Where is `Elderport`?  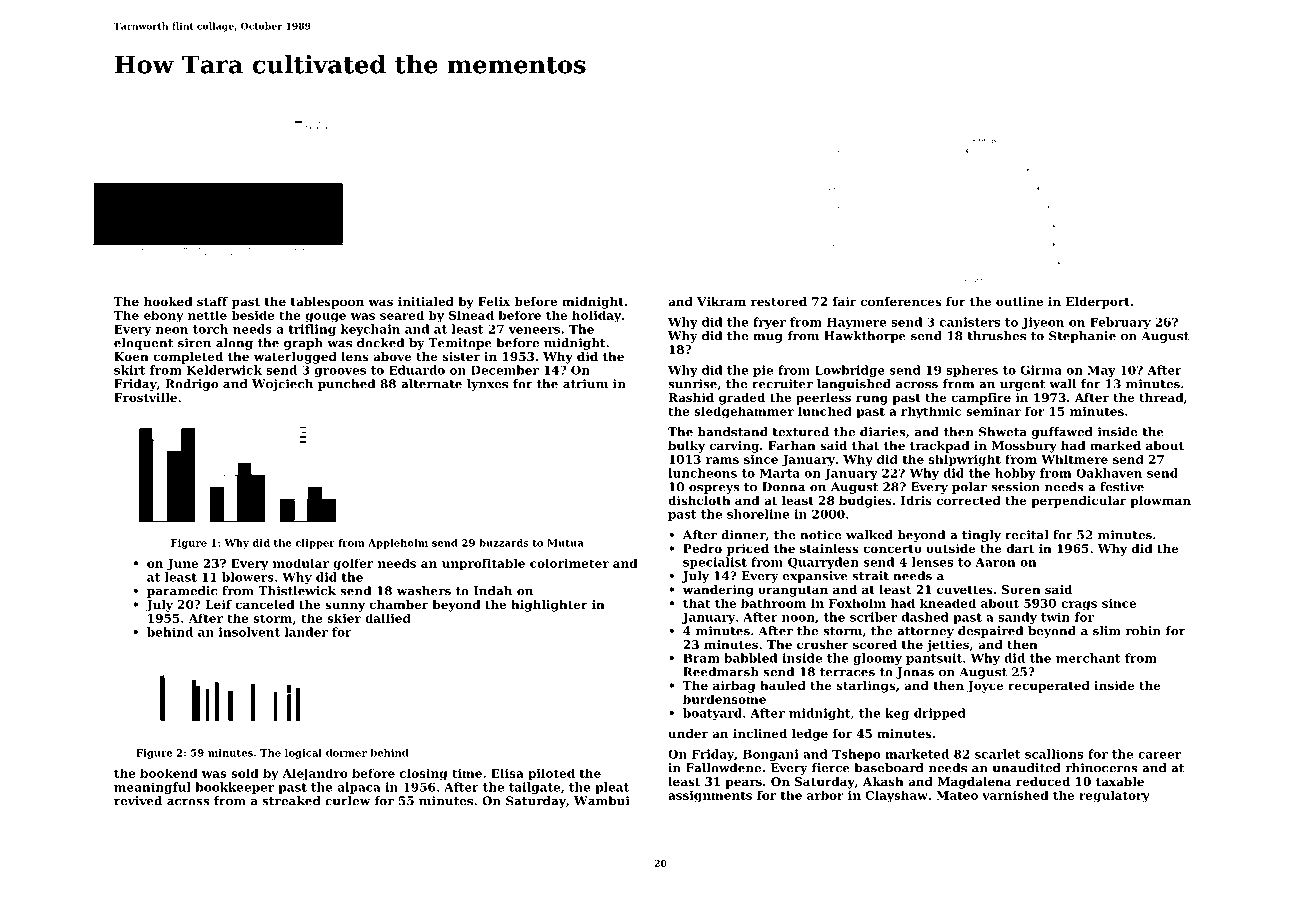 Elderport is located at coordinates (1098, 303).
